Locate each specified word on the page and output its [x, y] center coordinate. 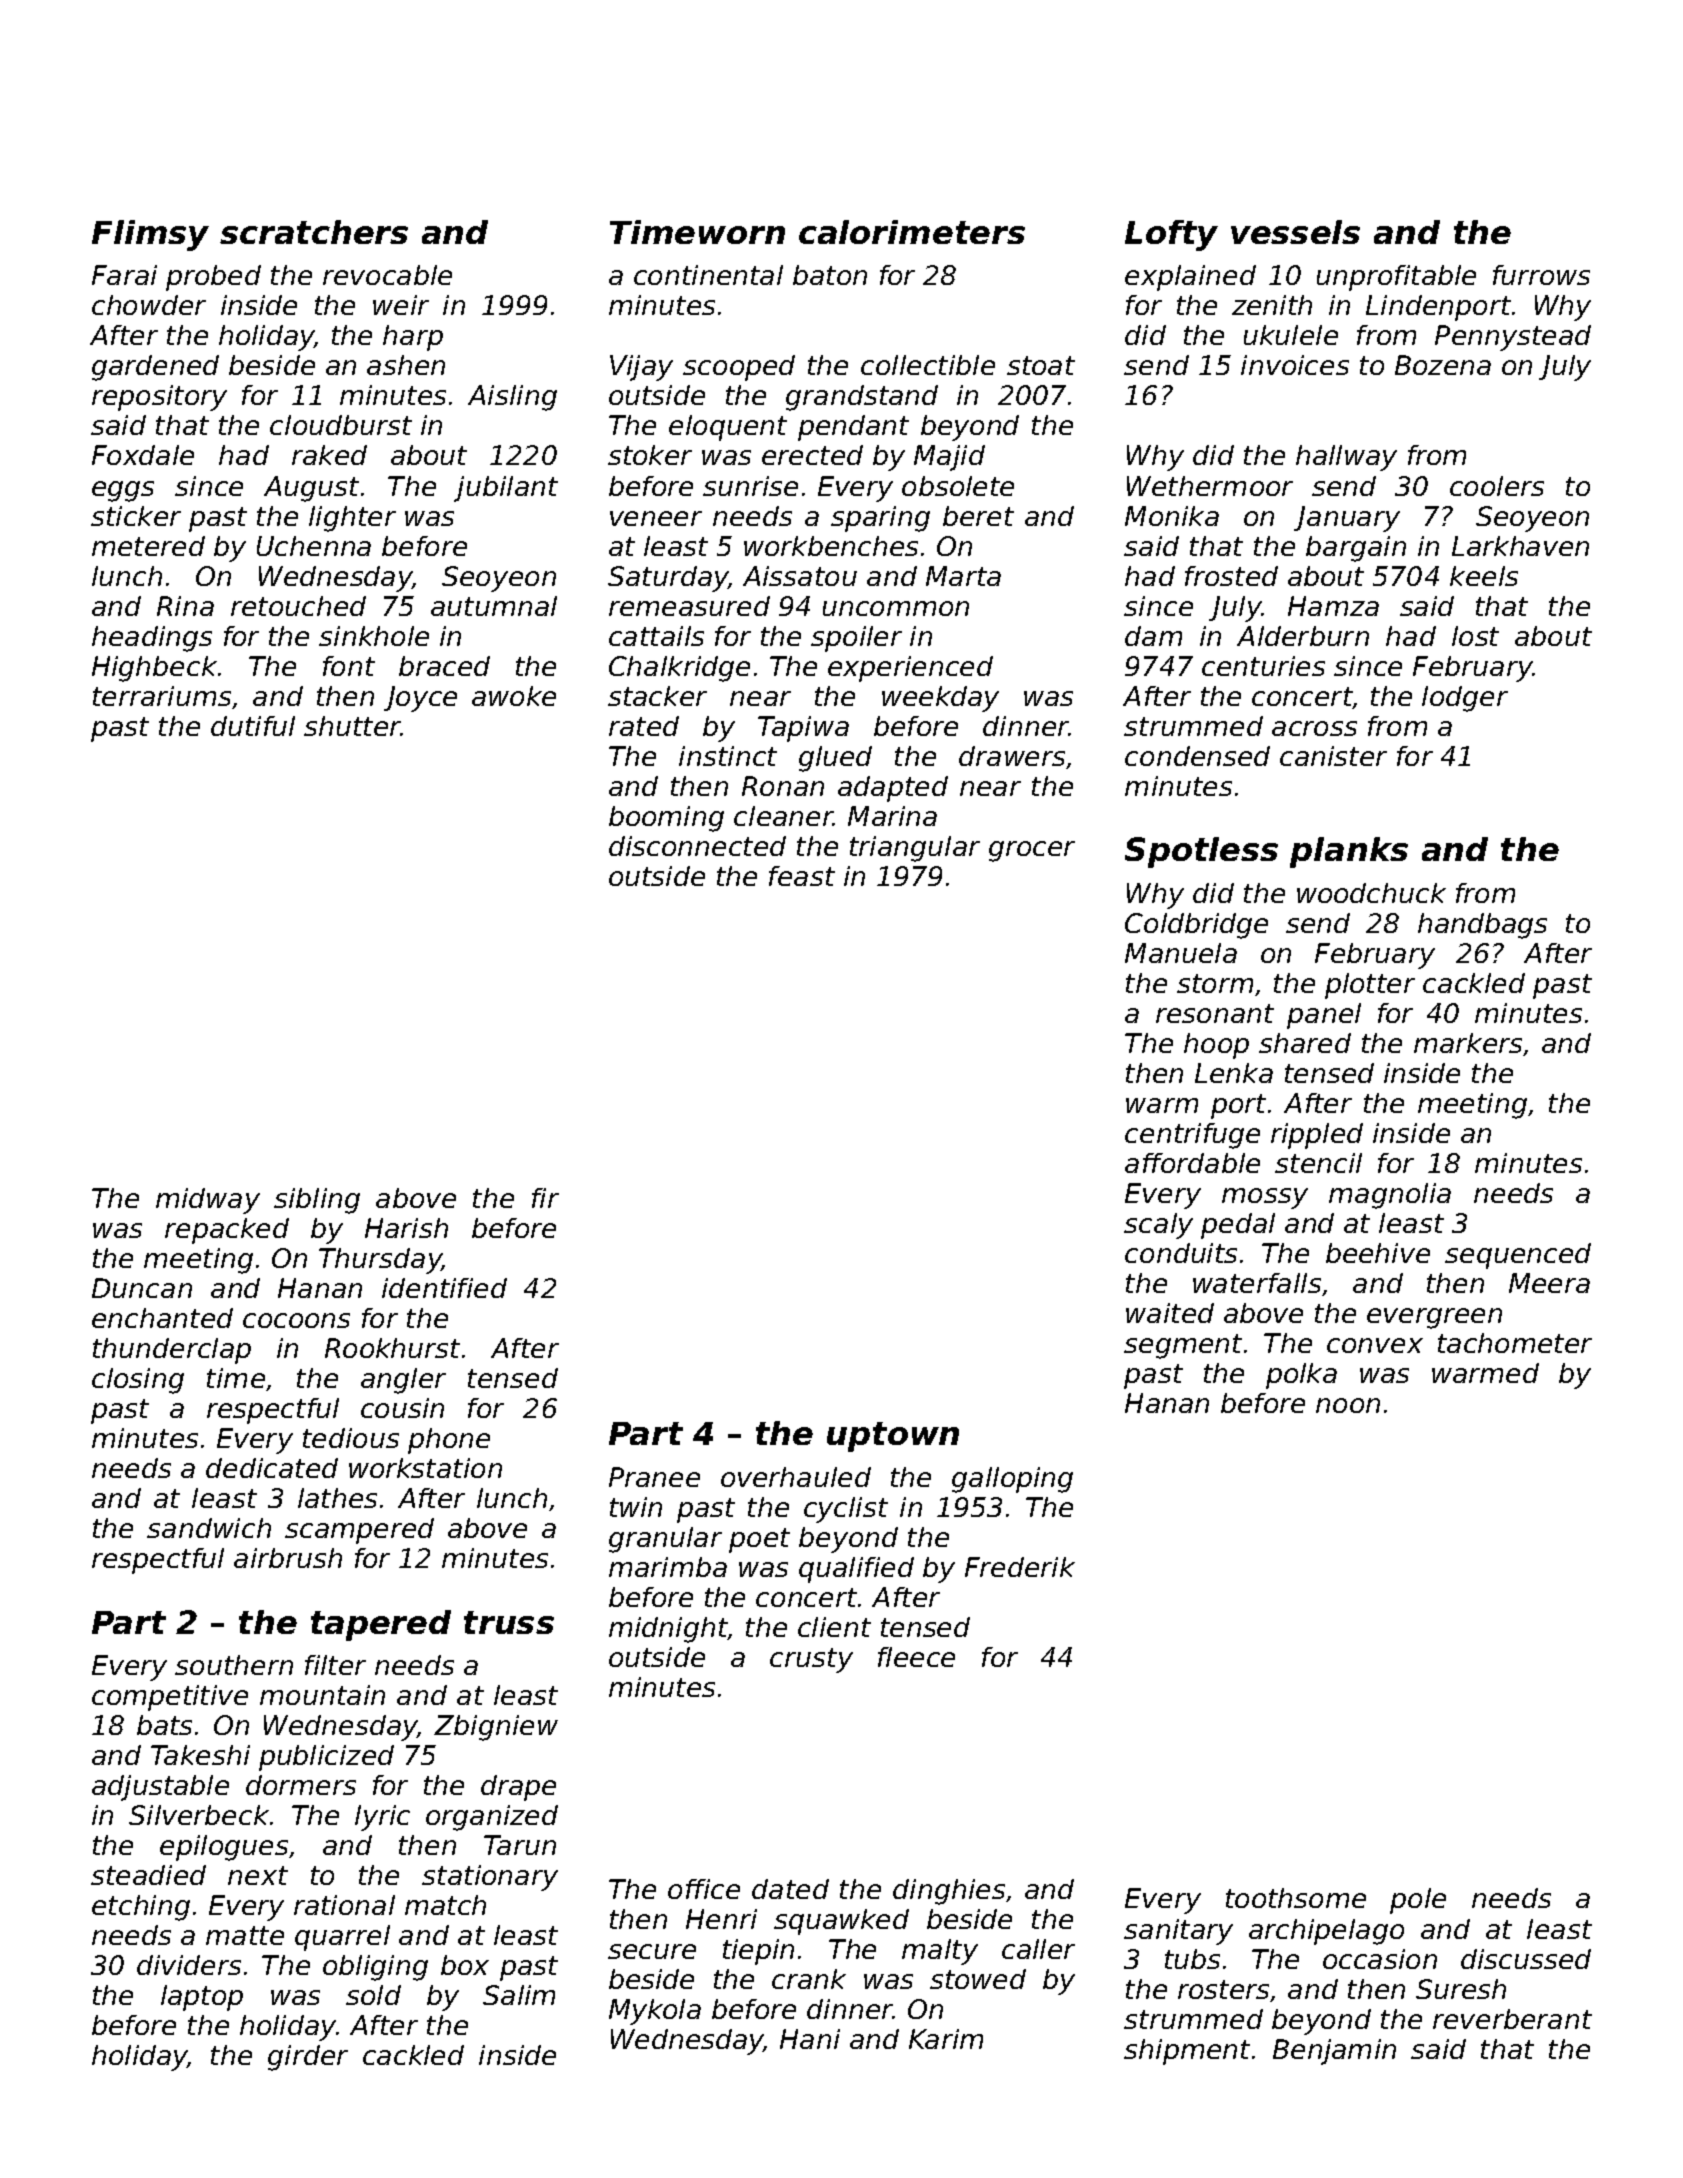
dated [790, 1889]
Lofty [1171, 235]
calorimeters [912, 232]
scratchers [314, 232]
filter [335, 1665]
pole [1418, 1901]
